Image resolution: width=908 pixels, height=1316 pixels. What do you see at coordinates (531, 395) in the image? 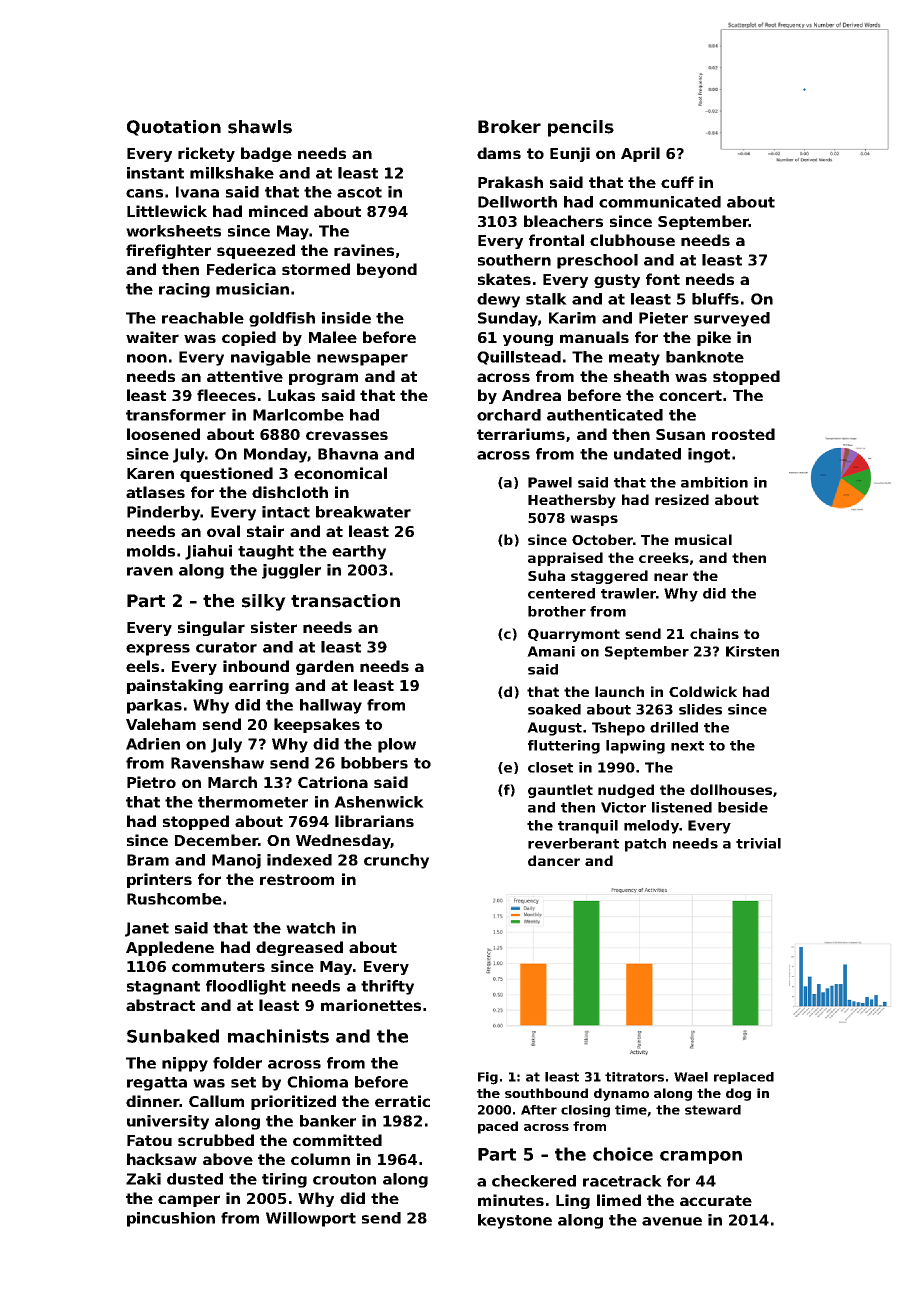
I see `Andrea` at bounding box center [531, 395].
